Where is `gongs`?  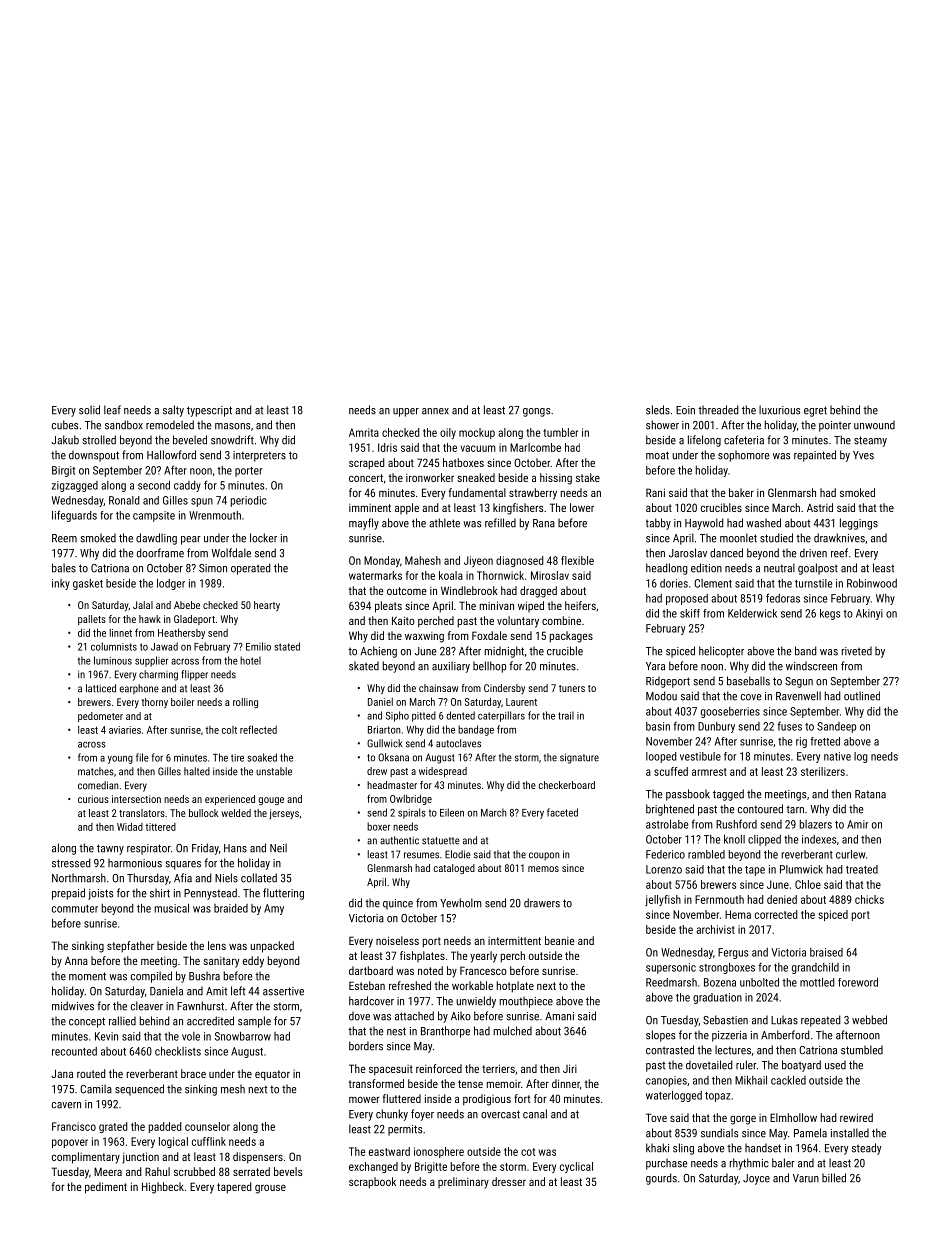 gongs is located at coordinates (536, 412).
